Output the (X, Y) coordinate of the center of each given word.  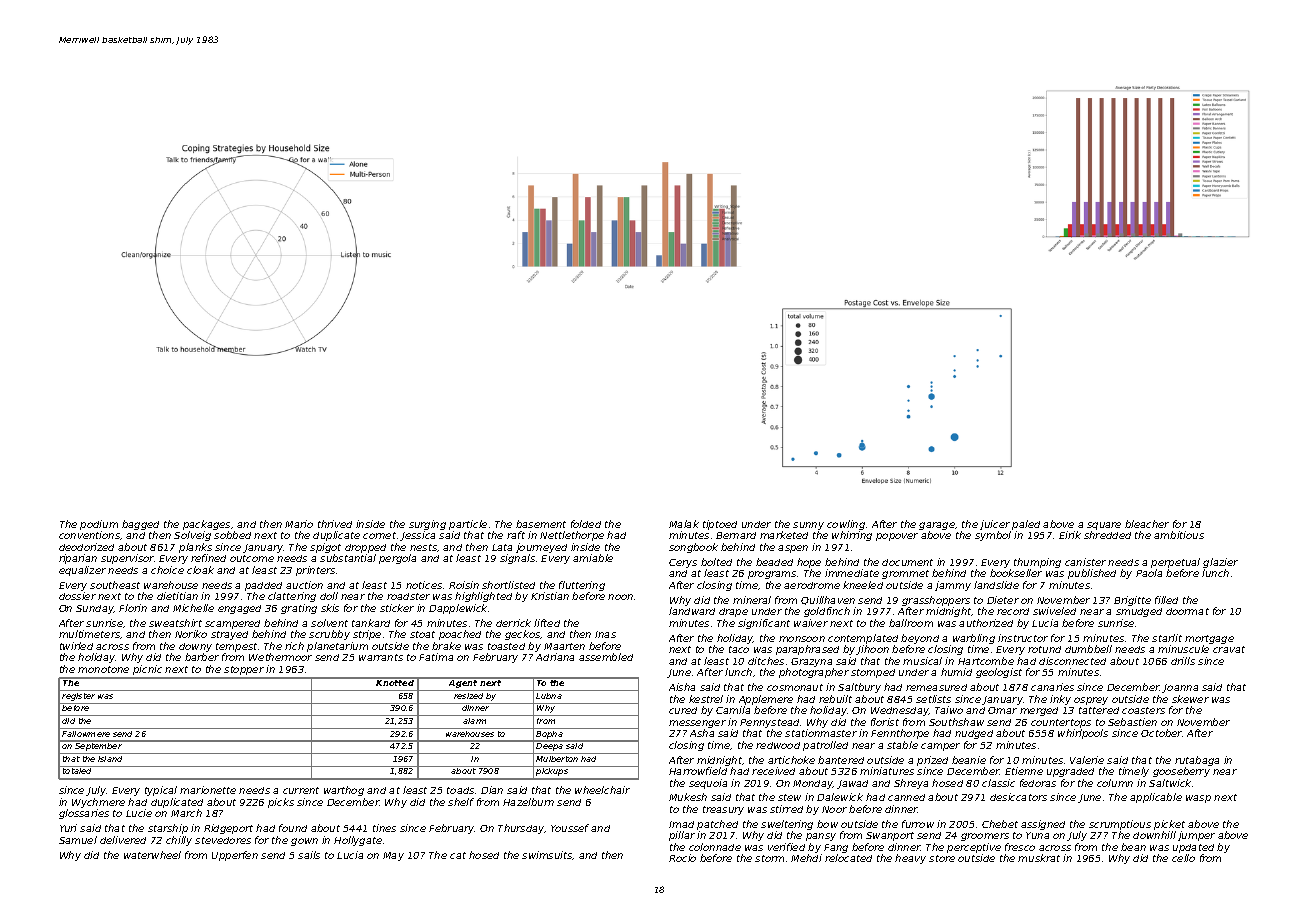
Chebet (1000, 824)
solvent (329, 623)
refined (208, 558)
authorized (986, 623)
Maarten (564, 646)
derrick (513, 623)
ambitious (1179, 535)
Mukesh (688, 797)
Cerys (683, 563)
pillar (682, 836)
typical (161, 791)
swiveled (1054, 611)
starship (168, 829)
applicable (1156, 798)
